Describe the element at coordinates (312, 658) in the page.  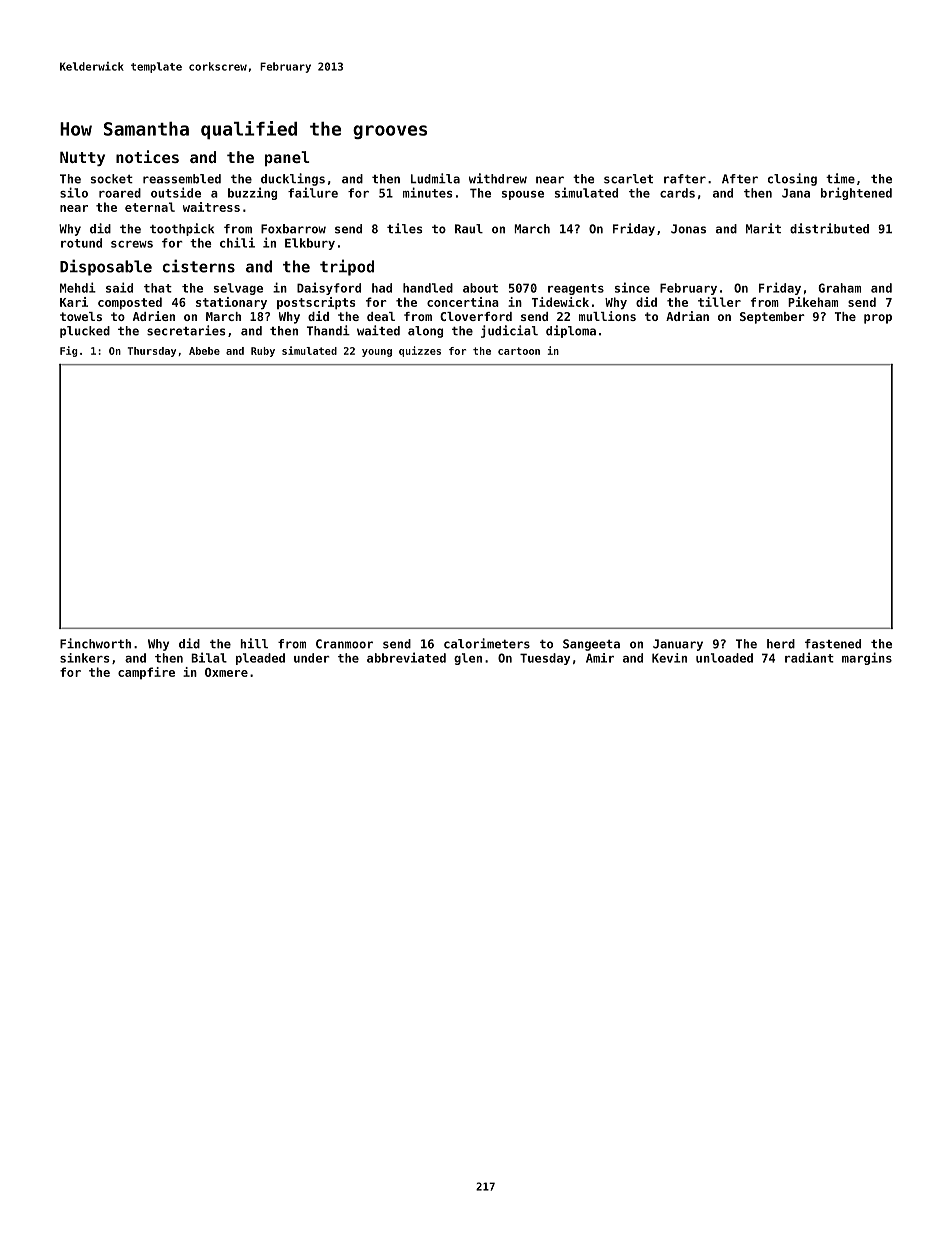
I see `under` at that location.
